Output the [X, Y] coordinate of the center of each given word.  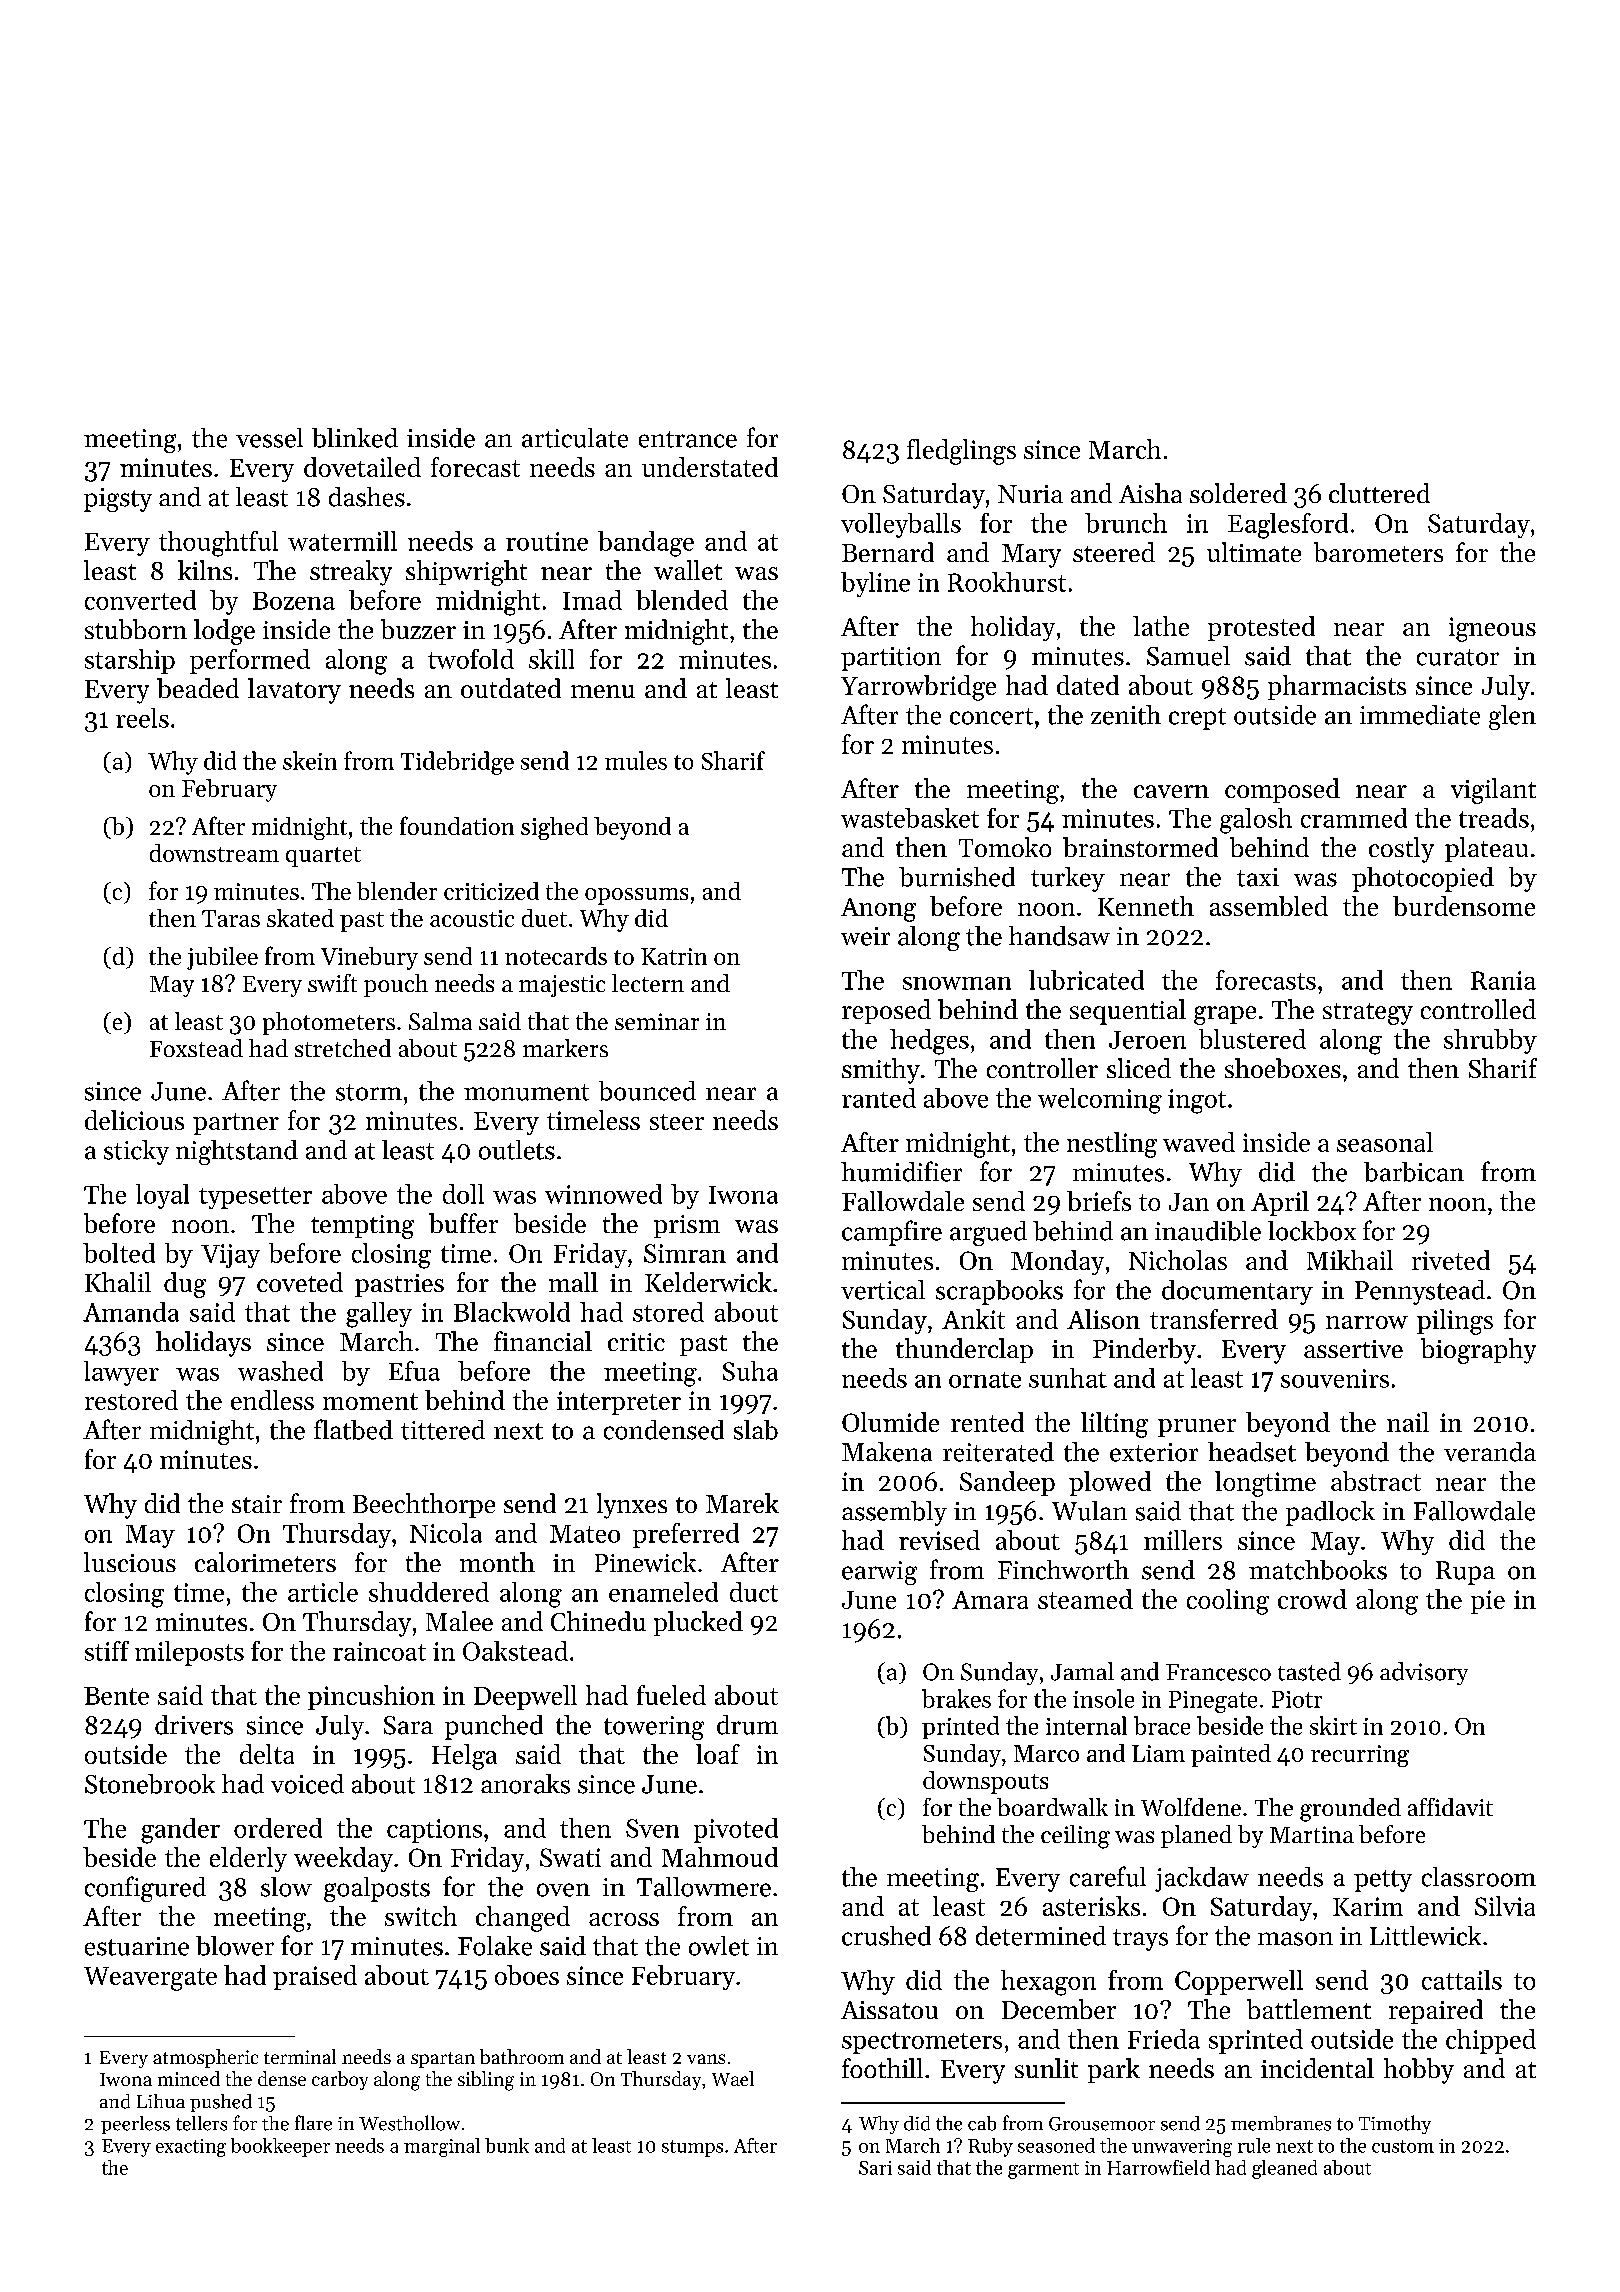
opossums [636, 896]
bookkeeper [280, 2147]
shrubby [1490, 1041]
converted [140, 600]
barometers [1378, 552]
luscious [130, 1562]
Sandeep [1007, 1483]
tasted [1309, 1671]
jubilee [222, 958]
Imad [592, 600]
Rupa [1465, 1573]
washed [280, 1371]
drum [747, 1725]
